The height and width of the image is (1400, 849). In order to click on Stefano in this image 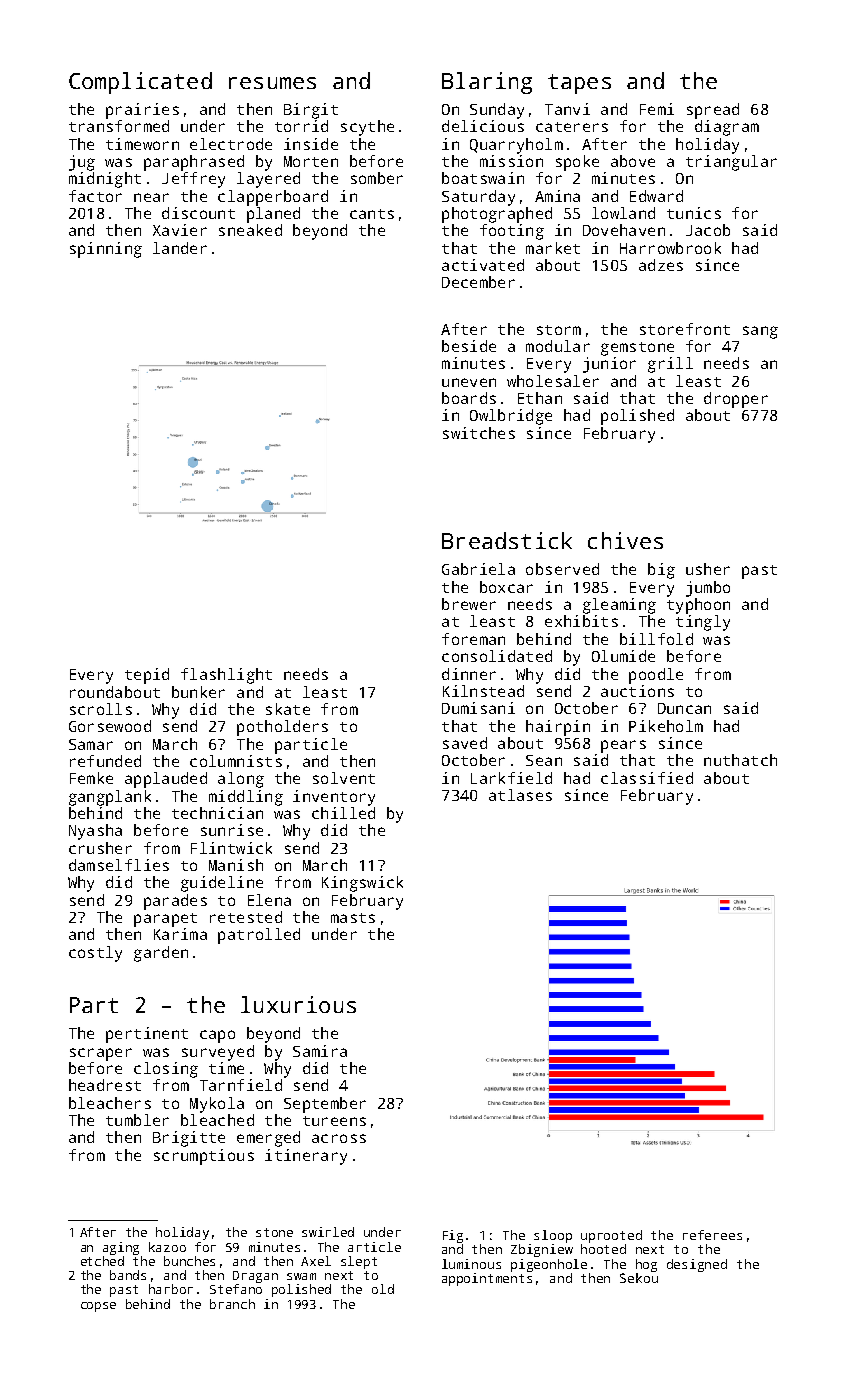, I will do `click(236, 1289)`.
